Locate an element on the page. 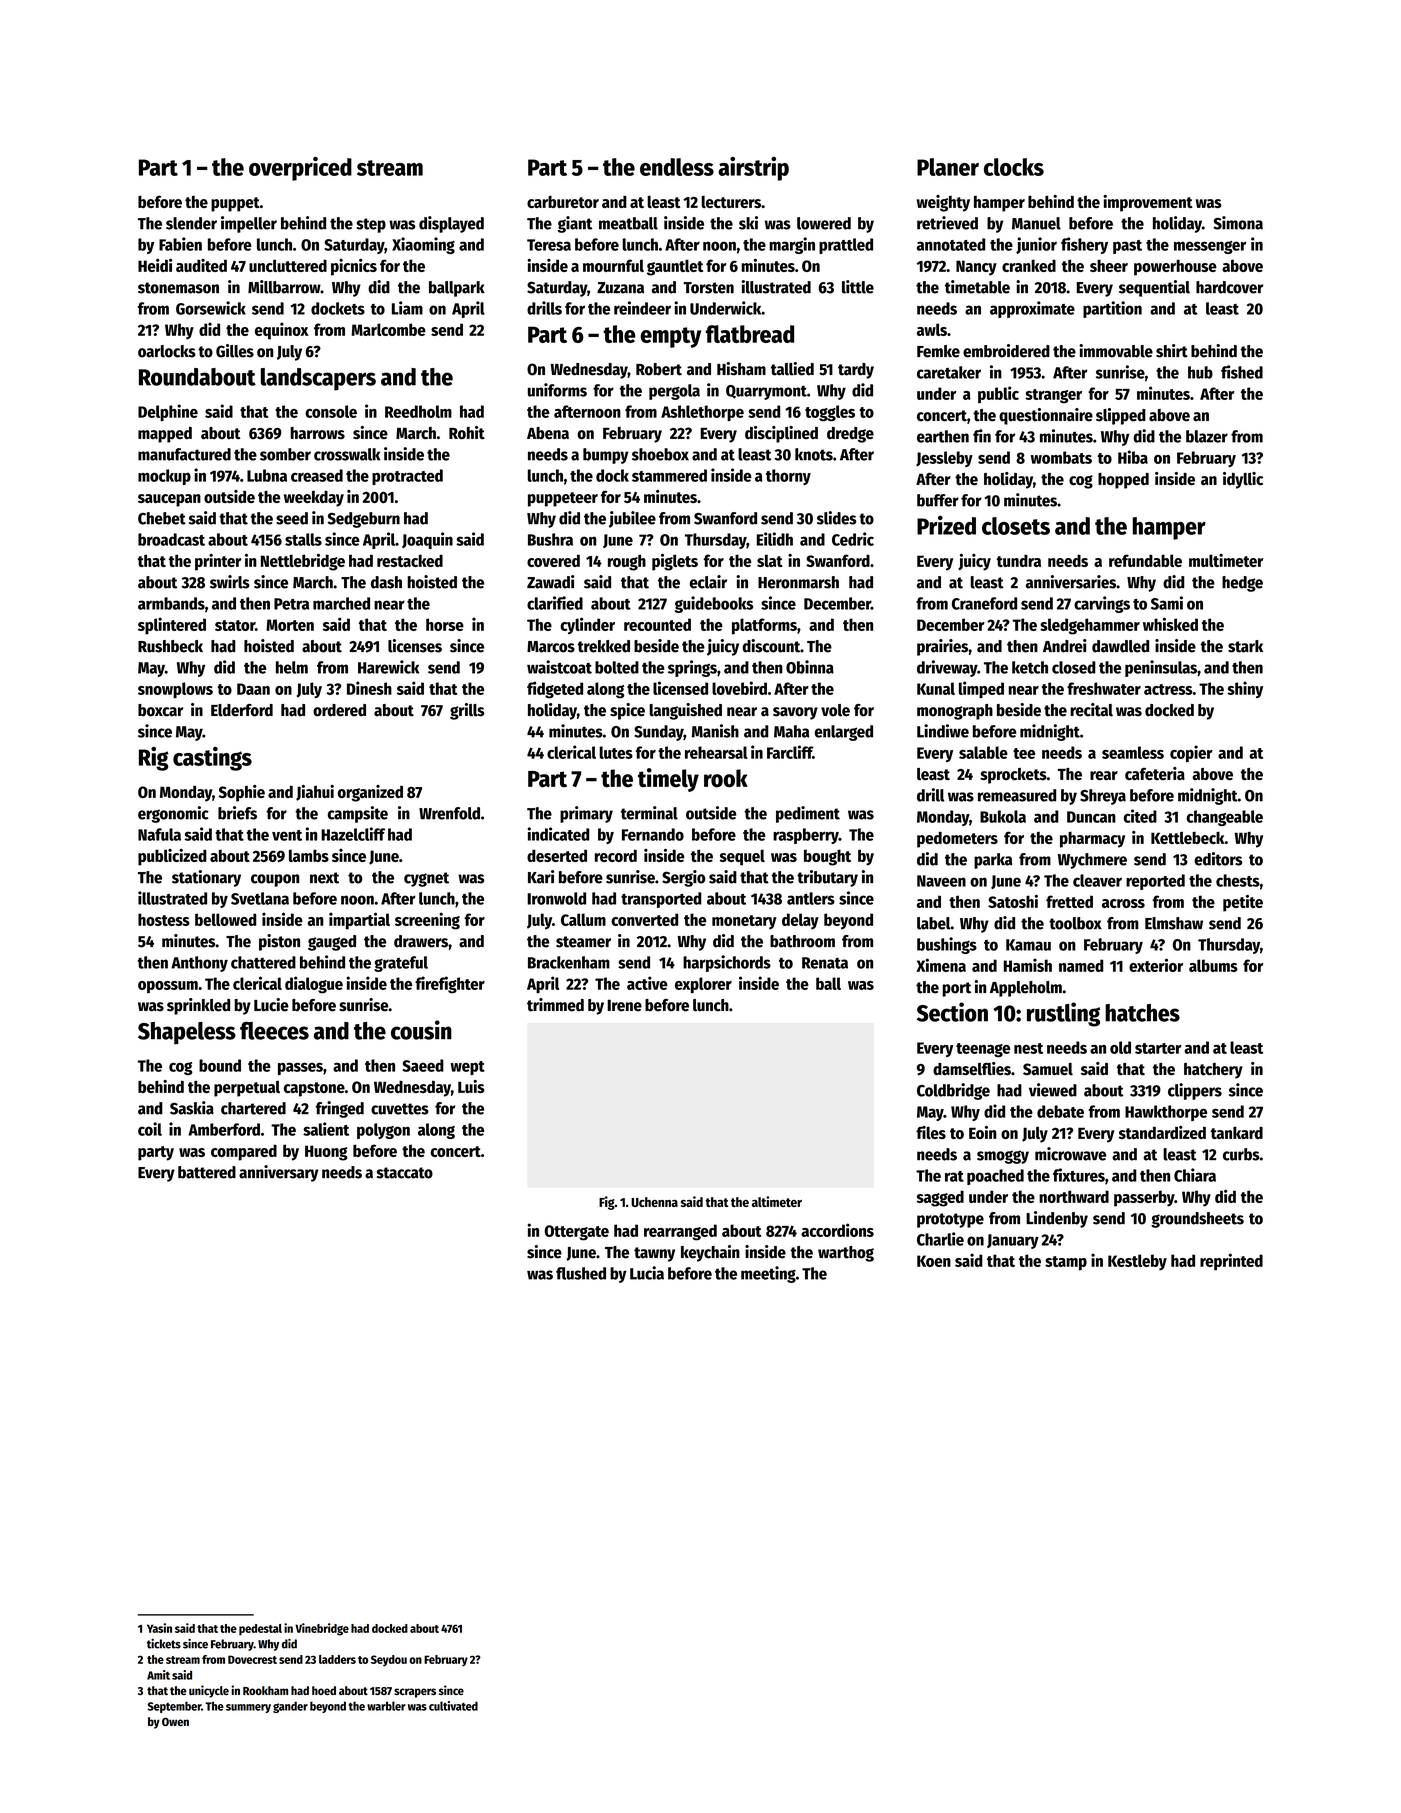  converted is located at coordinates (644, 919).
